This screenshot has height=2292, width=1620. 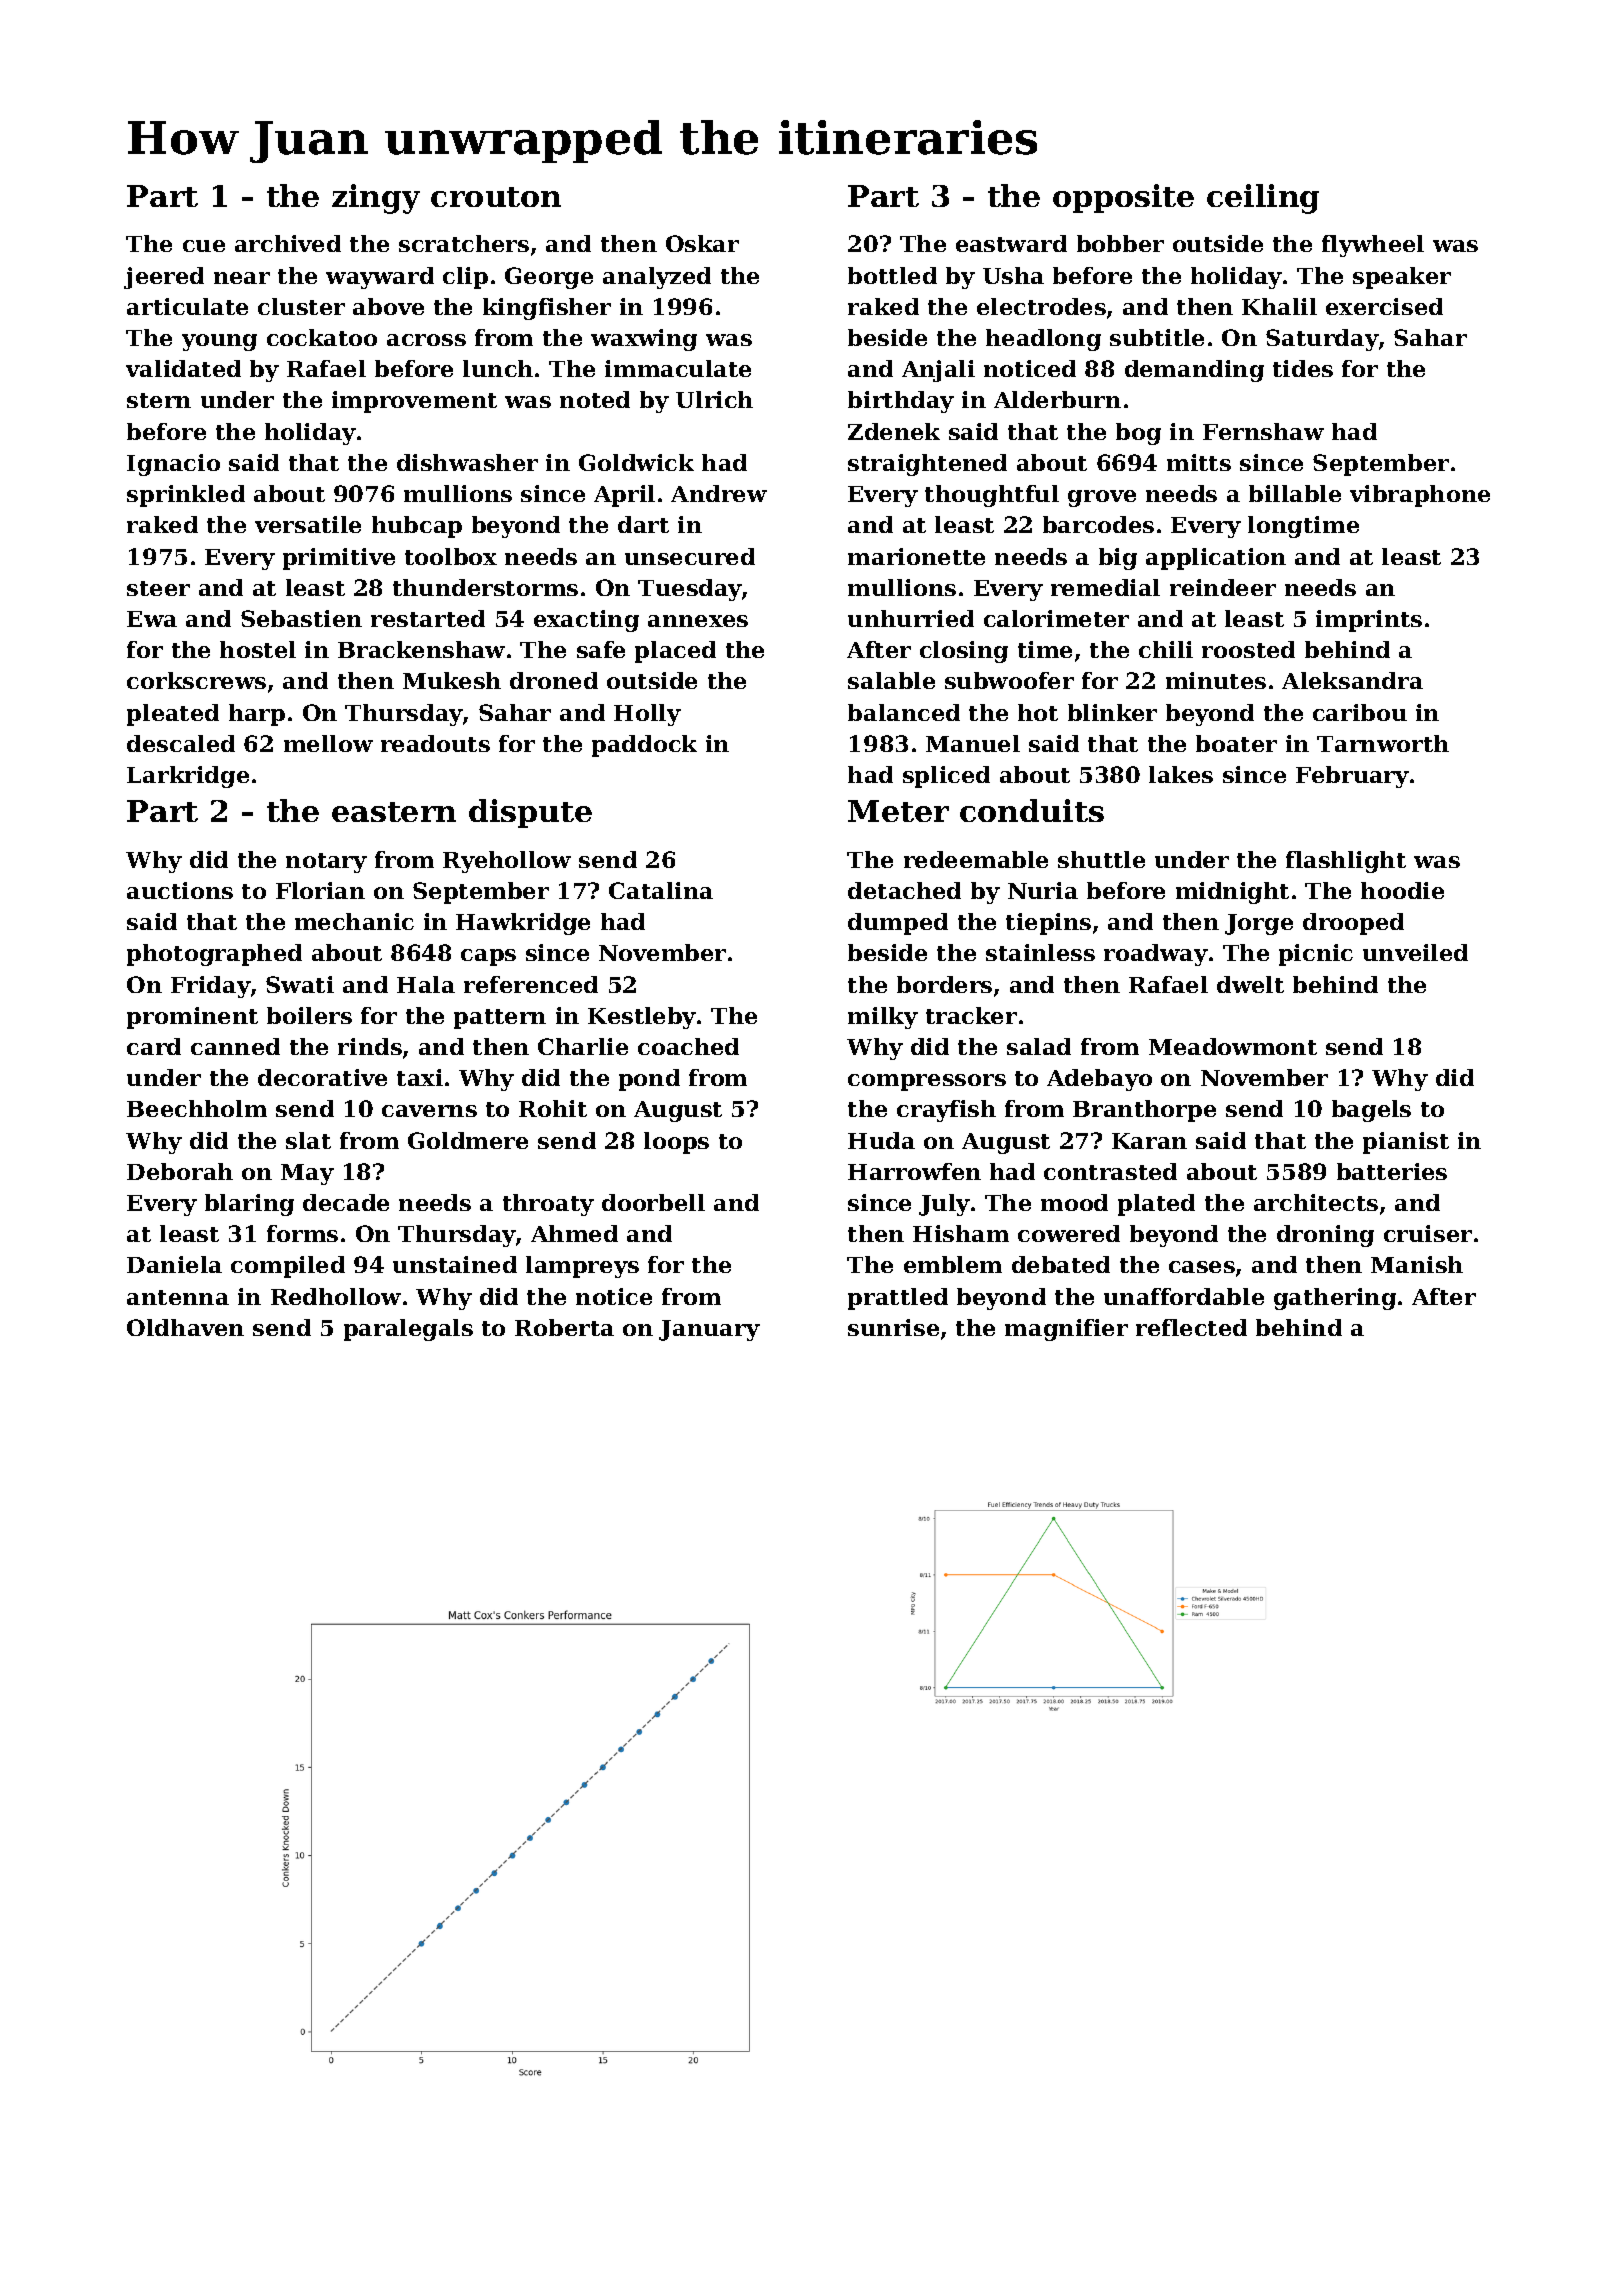 I want to click on immaculate, so click(x=678, y=368).
